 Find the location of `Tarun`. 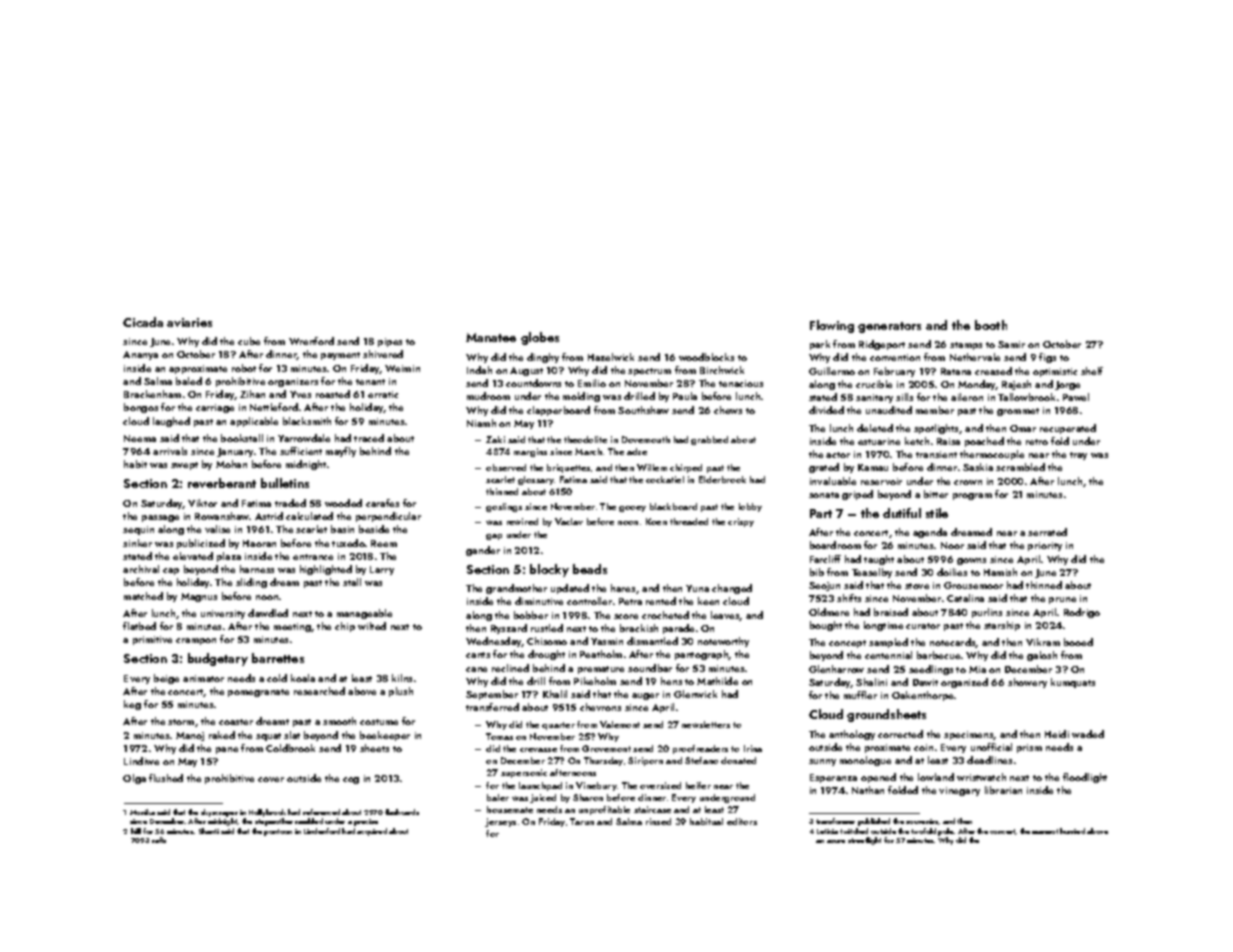

Tarun is located at coordinates (582, 821).
